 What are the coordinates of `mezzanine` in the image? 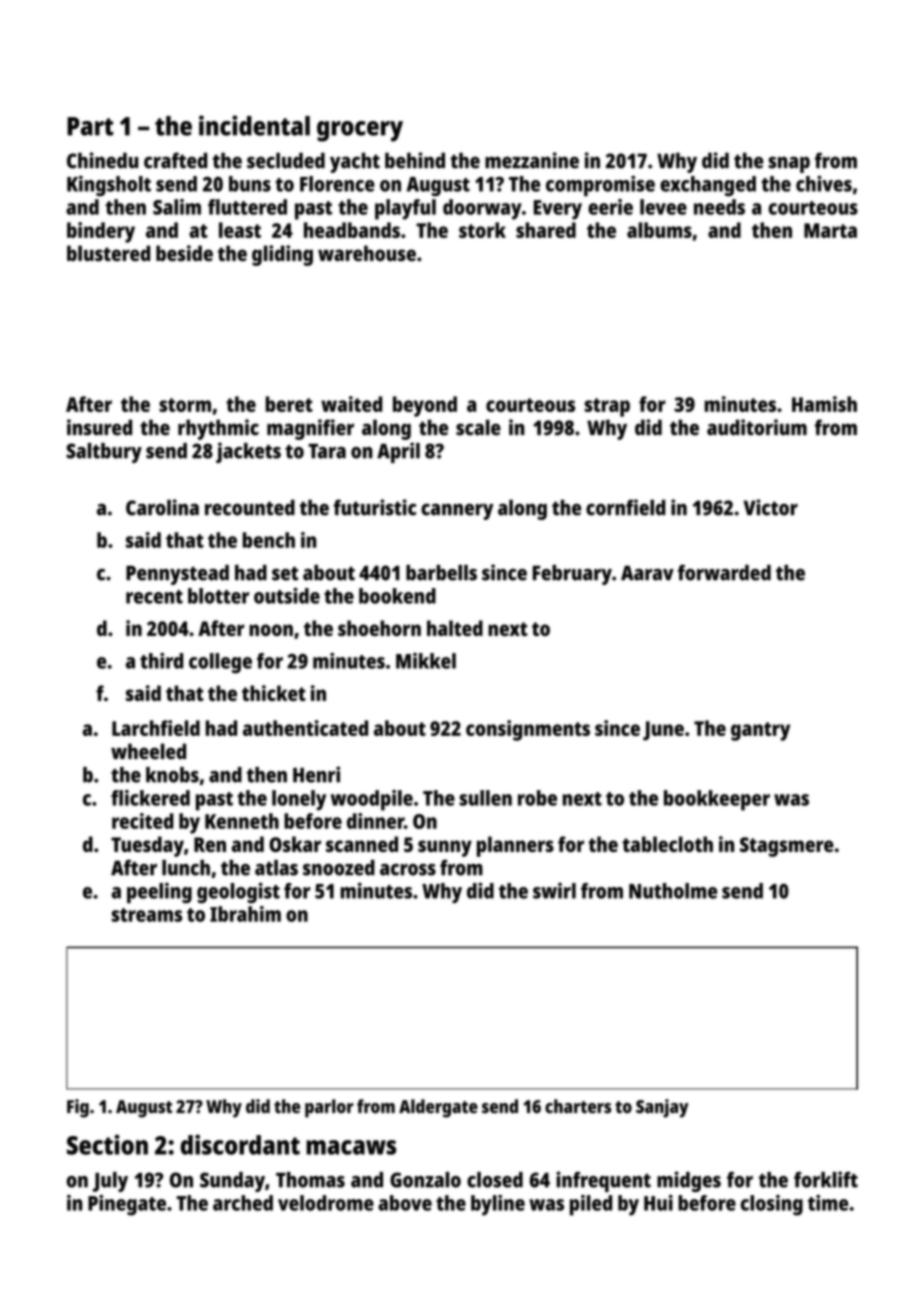 It's located at (532, 160).
